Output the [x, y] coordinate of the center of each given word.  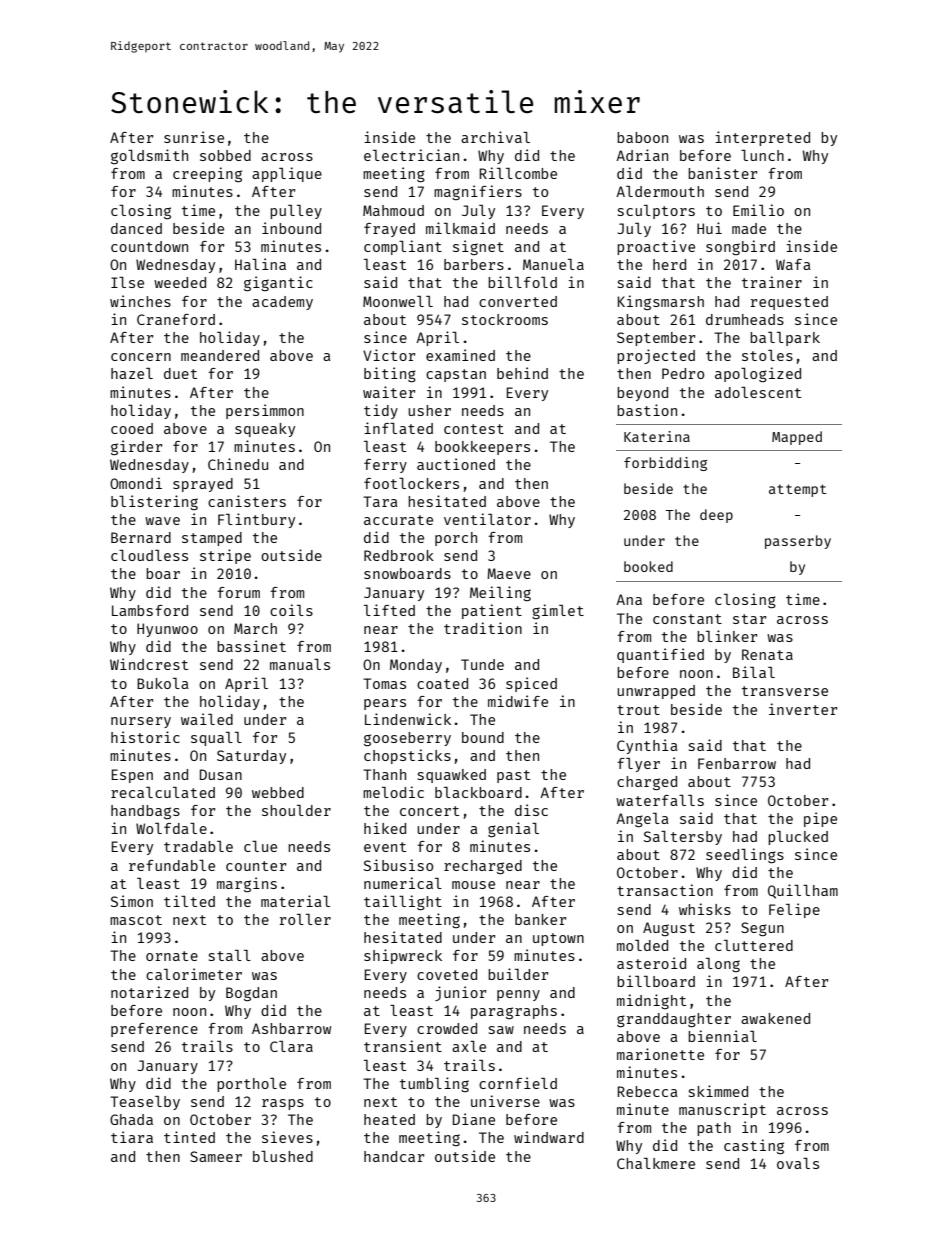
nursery [141, 722]
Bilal [754, 672]
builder [518, 974]
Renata [767, 654]
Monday [416, 666]
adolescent [758, 392]
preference [154, 1030]
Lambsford [150, 610]
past [513, 776]
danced [136, 228]
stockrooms [505, 319]
